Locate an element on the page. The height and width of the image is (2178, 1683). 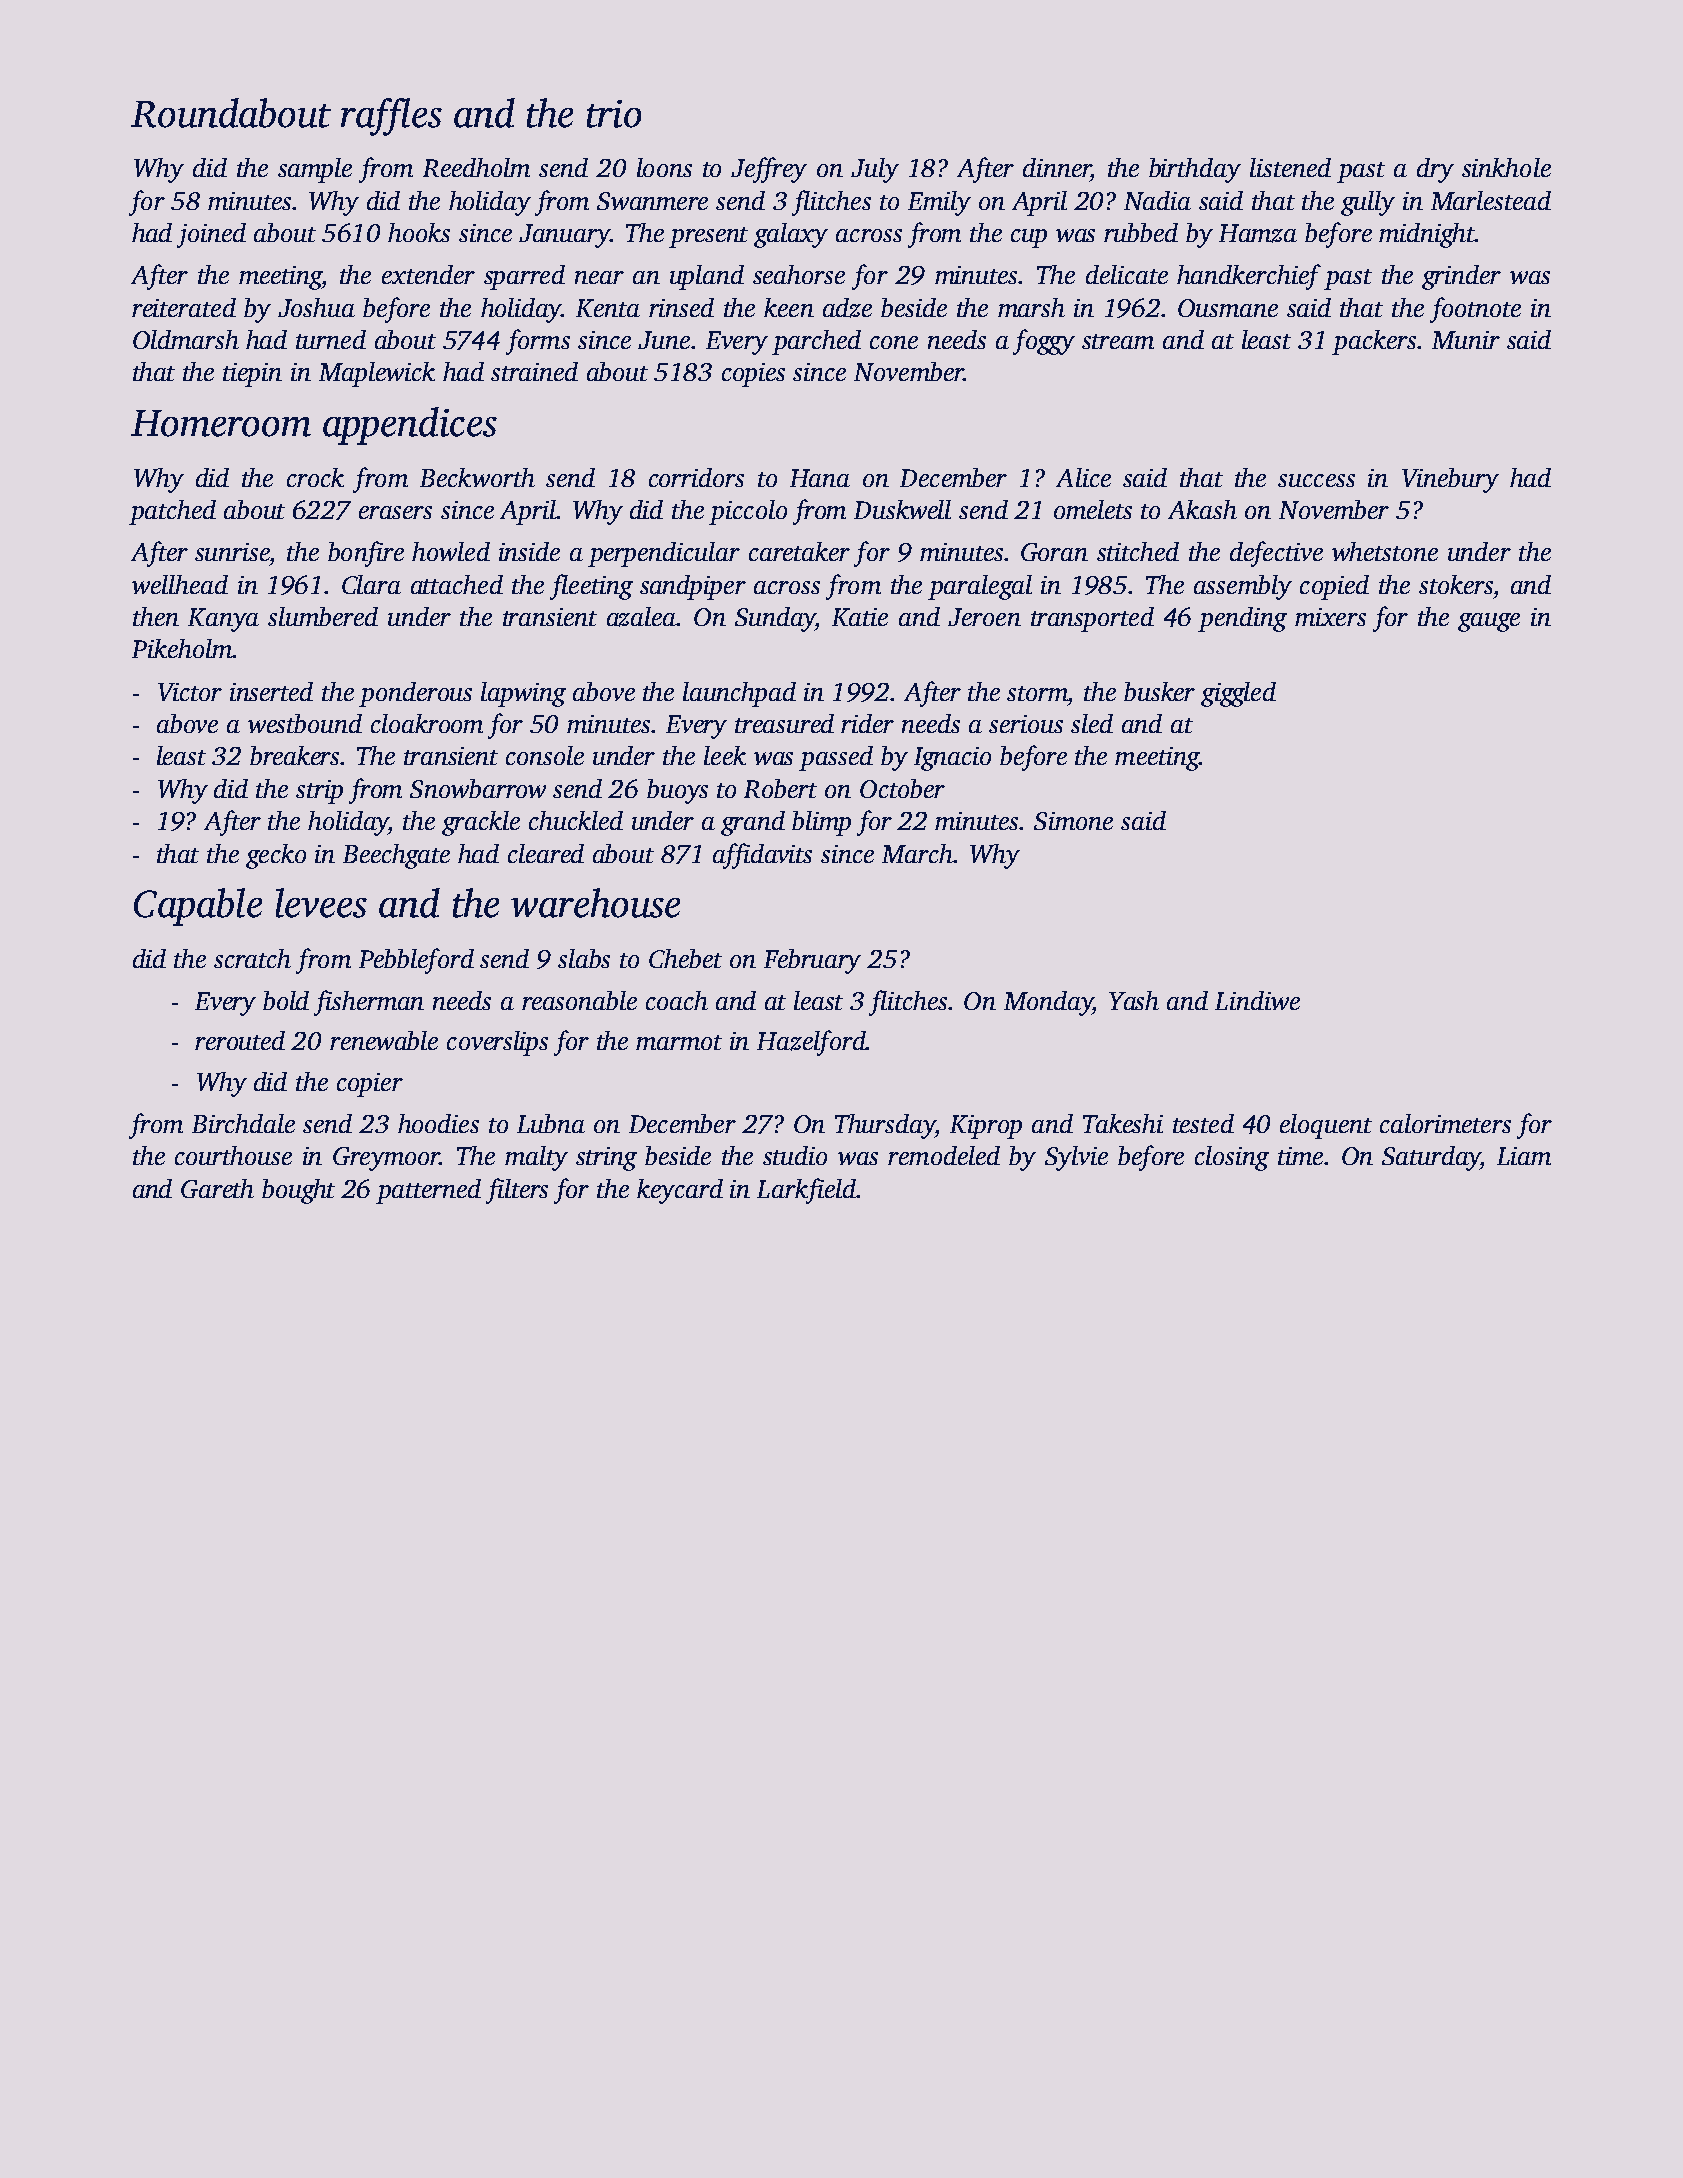
rerouted is located at coordinates (240, 1040).
